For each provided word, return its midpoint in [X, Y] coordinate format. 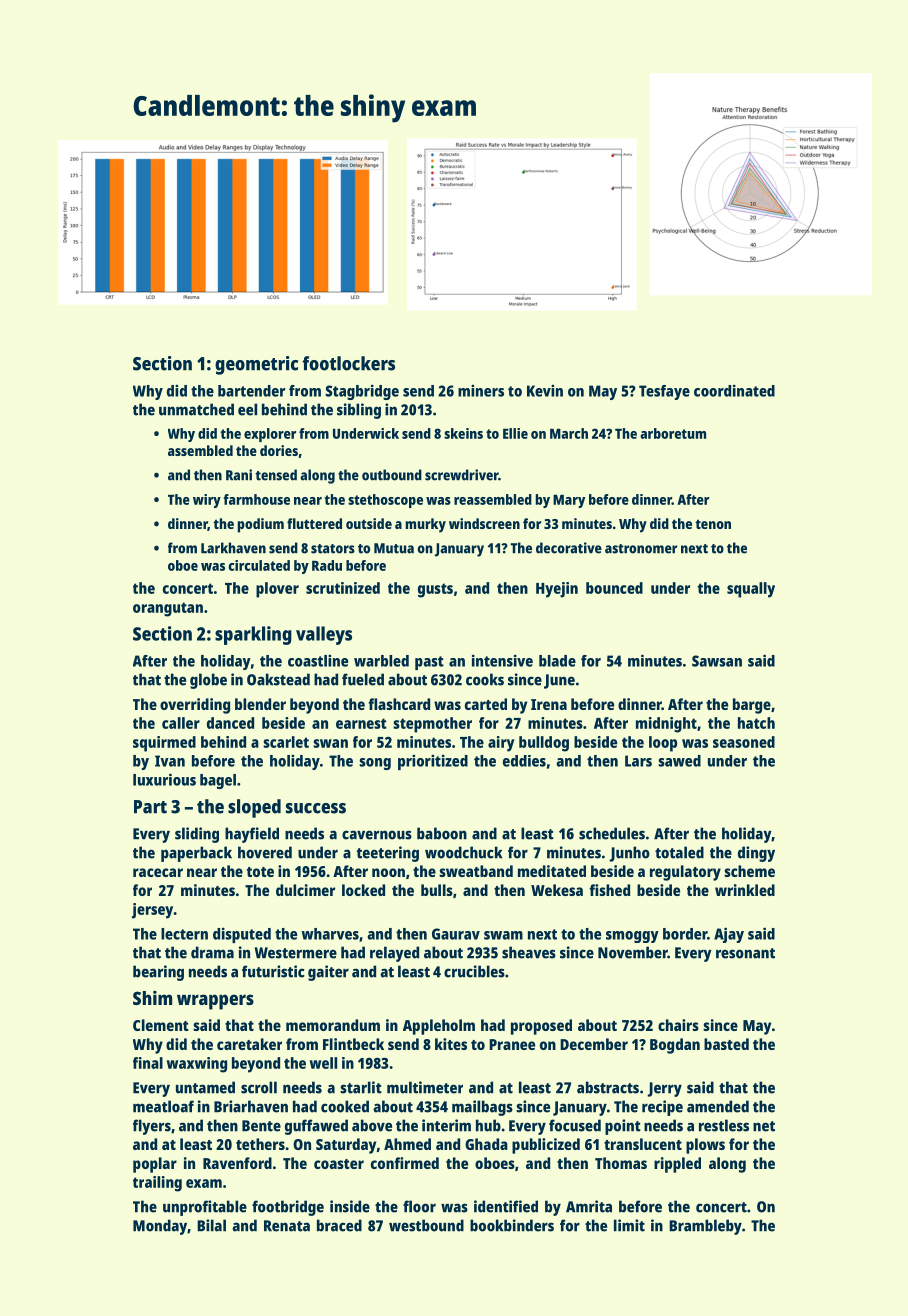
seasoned [744, 742]
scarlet [286, 742]
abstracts [608, 1087]
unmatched [196, 409]
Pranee [512, 1044]
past [429, 663]
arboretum [673, 433]
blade [557, 661]
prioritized [433, 762]
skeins [463, 433]
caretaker [249, 1044]
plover [277, 590]
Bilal [211, 1225]
